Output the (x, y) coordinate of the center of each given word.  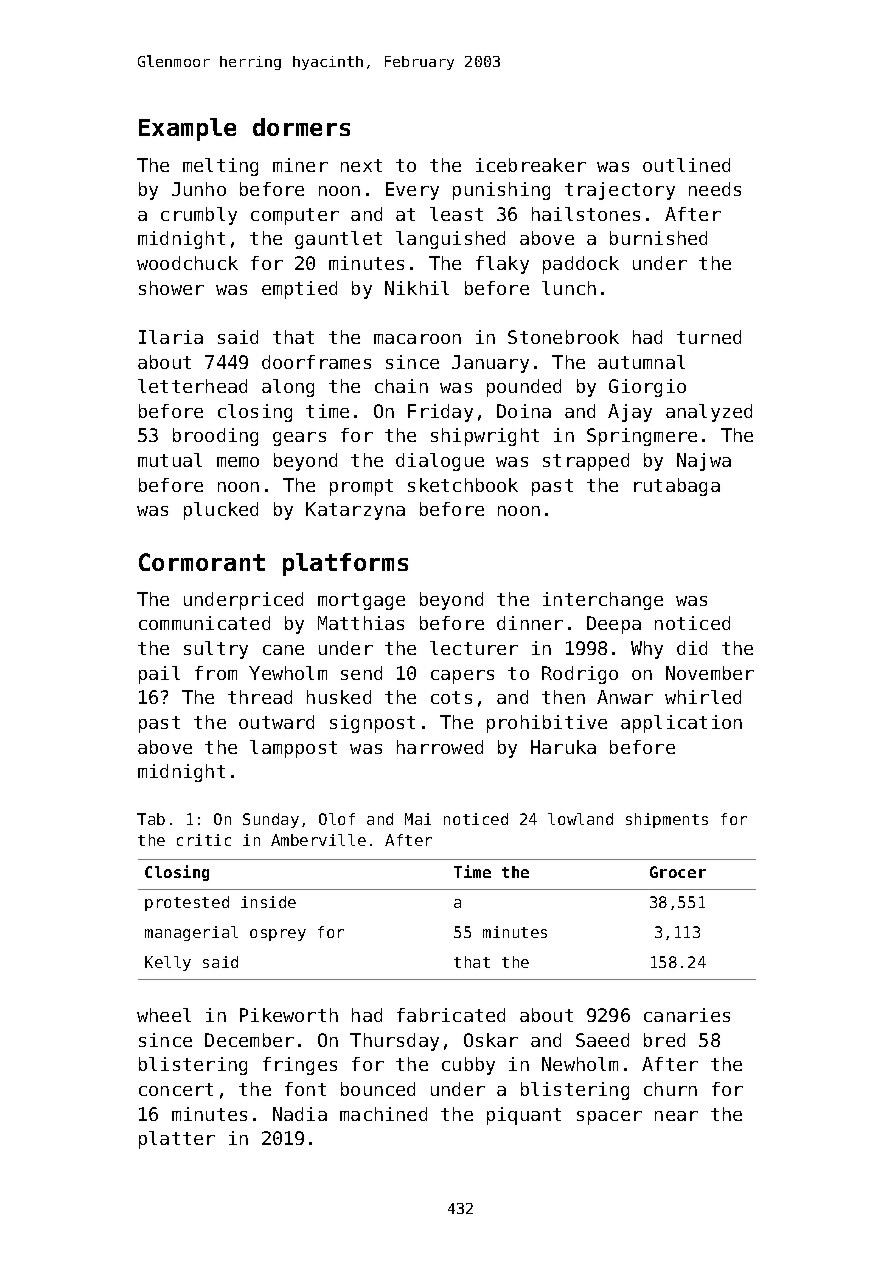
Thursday (394, 1042)
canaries (687, 1015)
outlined (686, 165)
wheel (164, 1015)
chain (401, 386)
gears (299, 439)
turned (709, 337)
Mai (418, 819)
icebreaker (531, 165)
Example (187, 129)
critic (204, 840)
